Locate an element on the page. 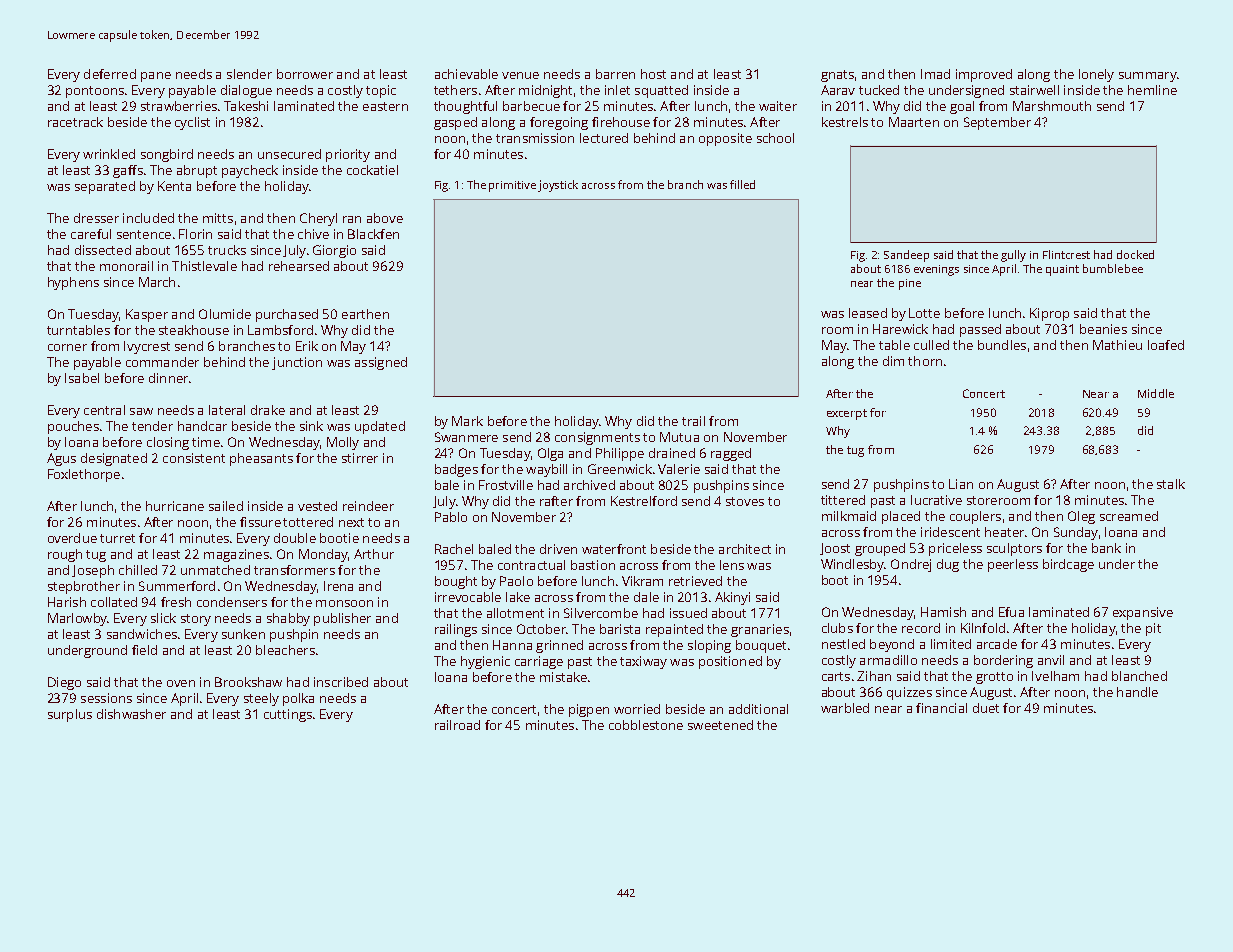 Image resolution: width=1233 pixels, height=952 pixels. Flintcrest is located at coordinates (1066, 254).
